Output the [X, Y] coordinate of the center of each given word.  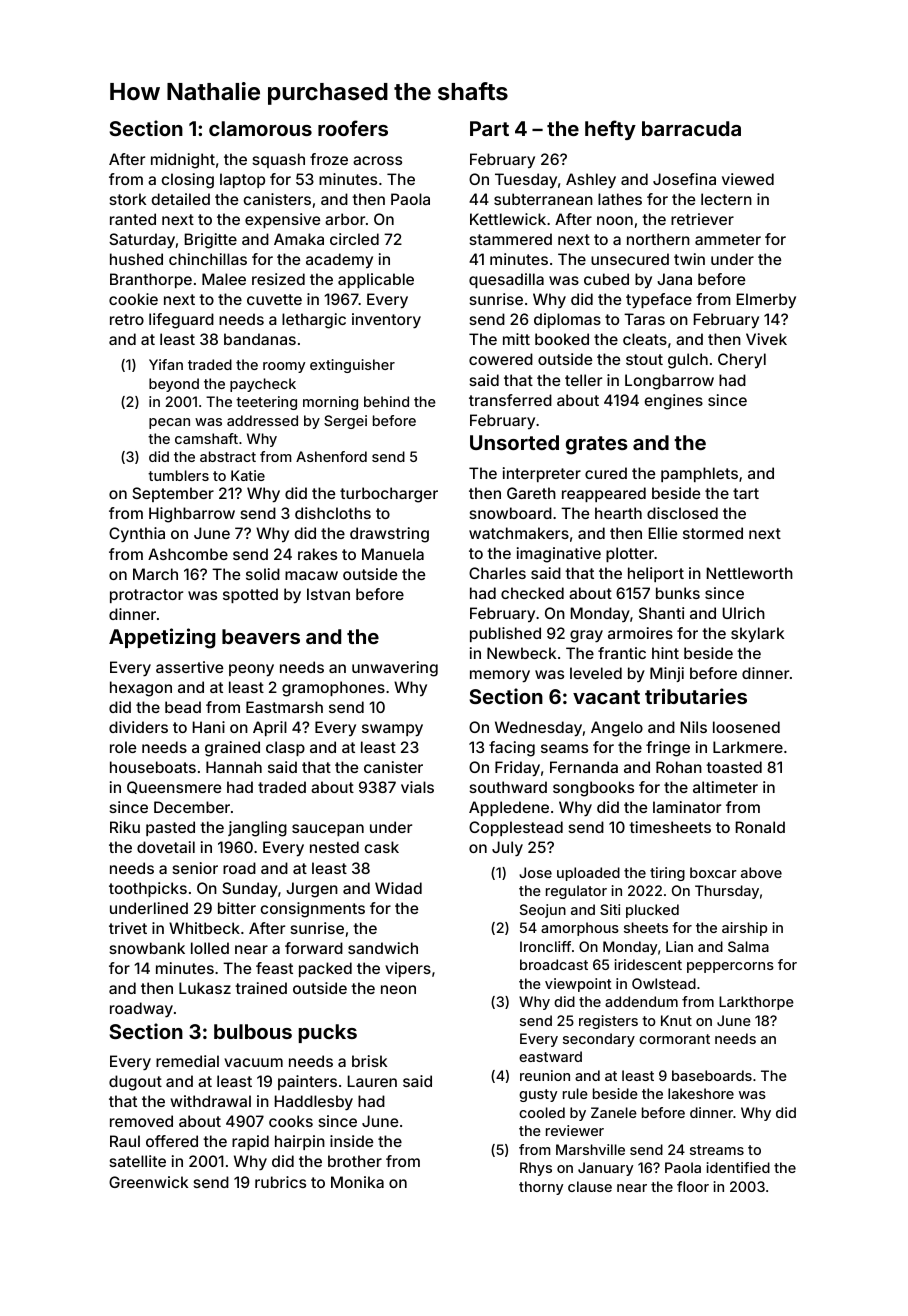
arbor [345, 219]
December [192, 807]
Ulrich [744, 613]
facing [512, 749]
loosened [746, 727]
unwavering [395, 669]
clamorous [260, 128]
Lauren [372, 1081]
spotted [250, 595]
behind [386, 401]
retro [127, 319]
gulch [688, 361]
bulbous [253, 1031]
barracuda [691, 128]
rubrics [280, 1182]
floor [693, 1186]
